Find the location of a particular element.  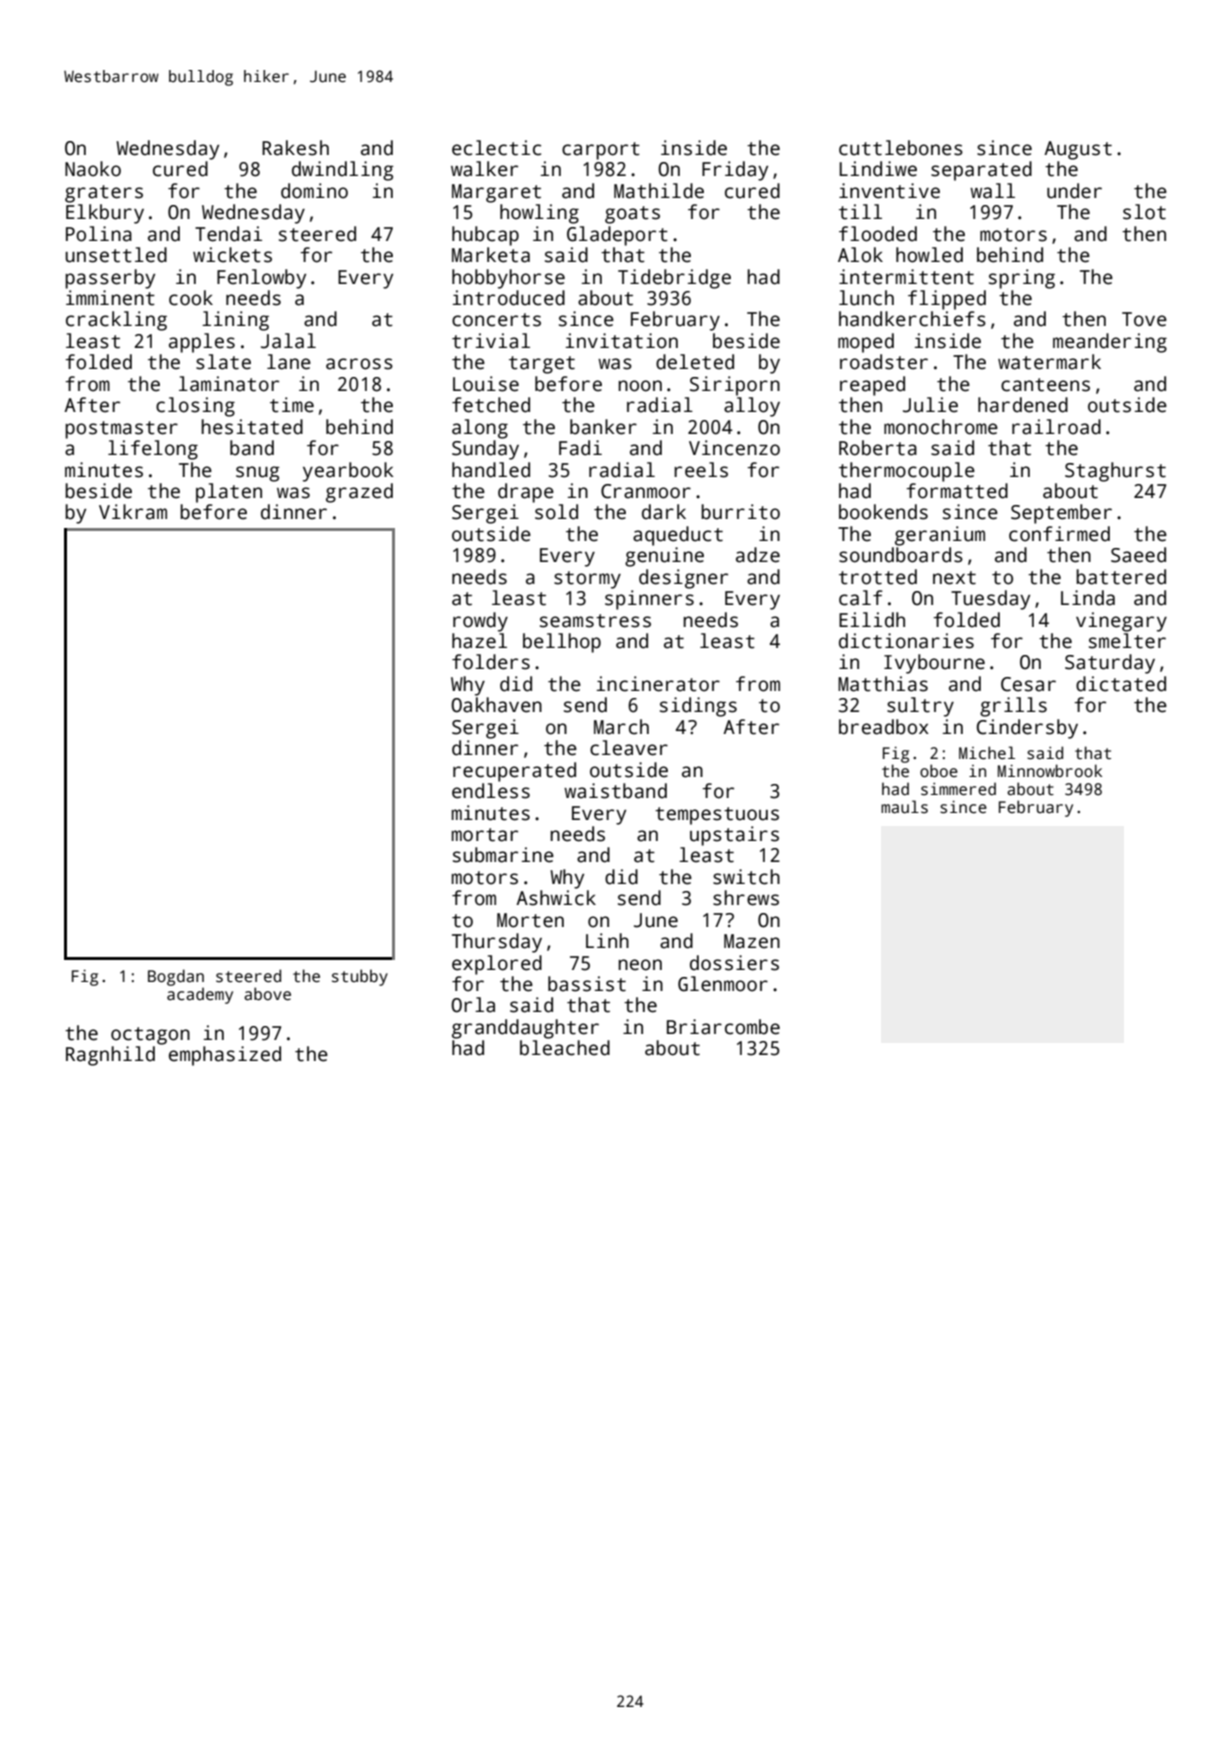

Vincenzo is located at coordinates (734, 448).
